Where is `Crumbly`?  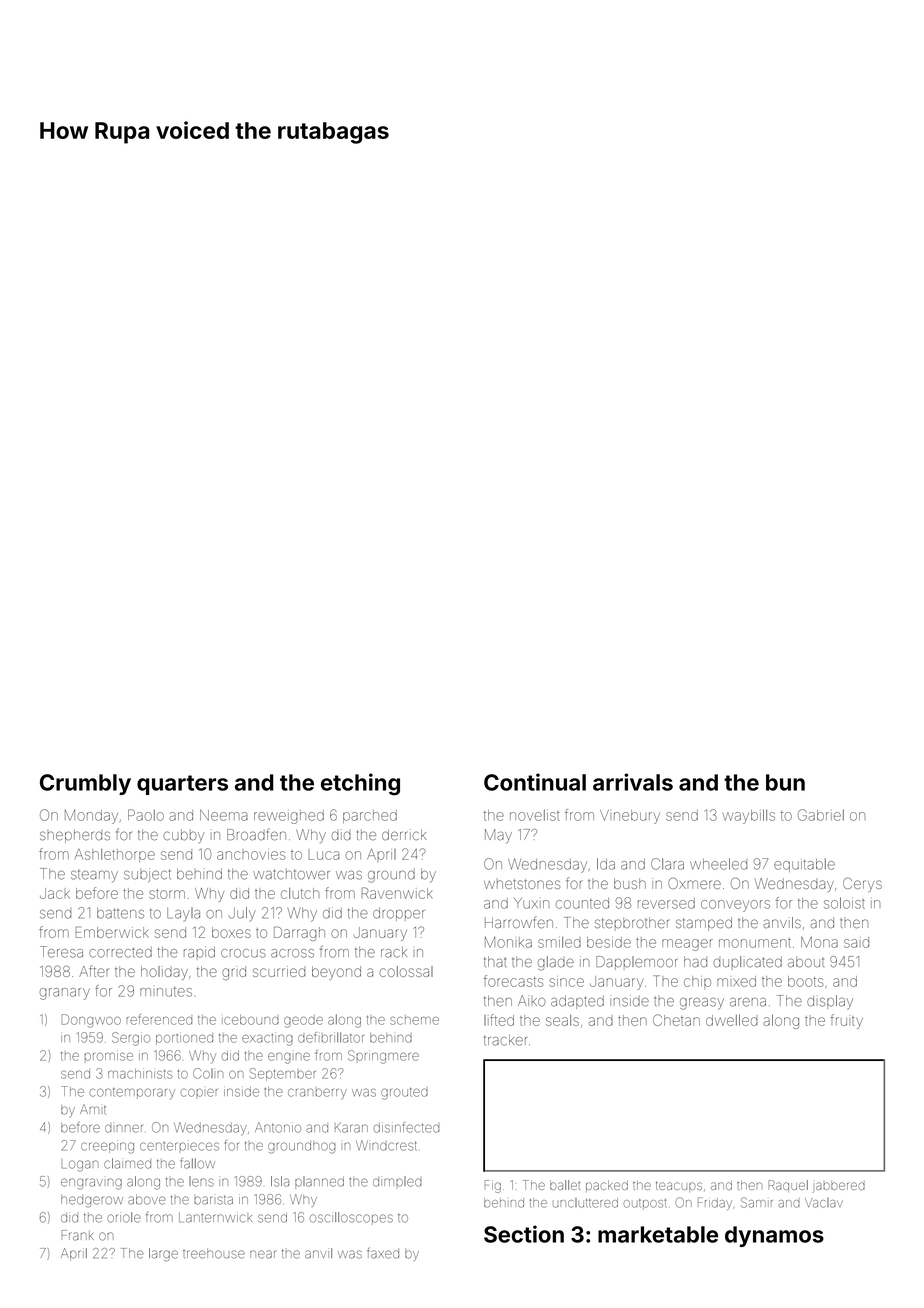 Crumbly is located at coordinates (85, 784).
